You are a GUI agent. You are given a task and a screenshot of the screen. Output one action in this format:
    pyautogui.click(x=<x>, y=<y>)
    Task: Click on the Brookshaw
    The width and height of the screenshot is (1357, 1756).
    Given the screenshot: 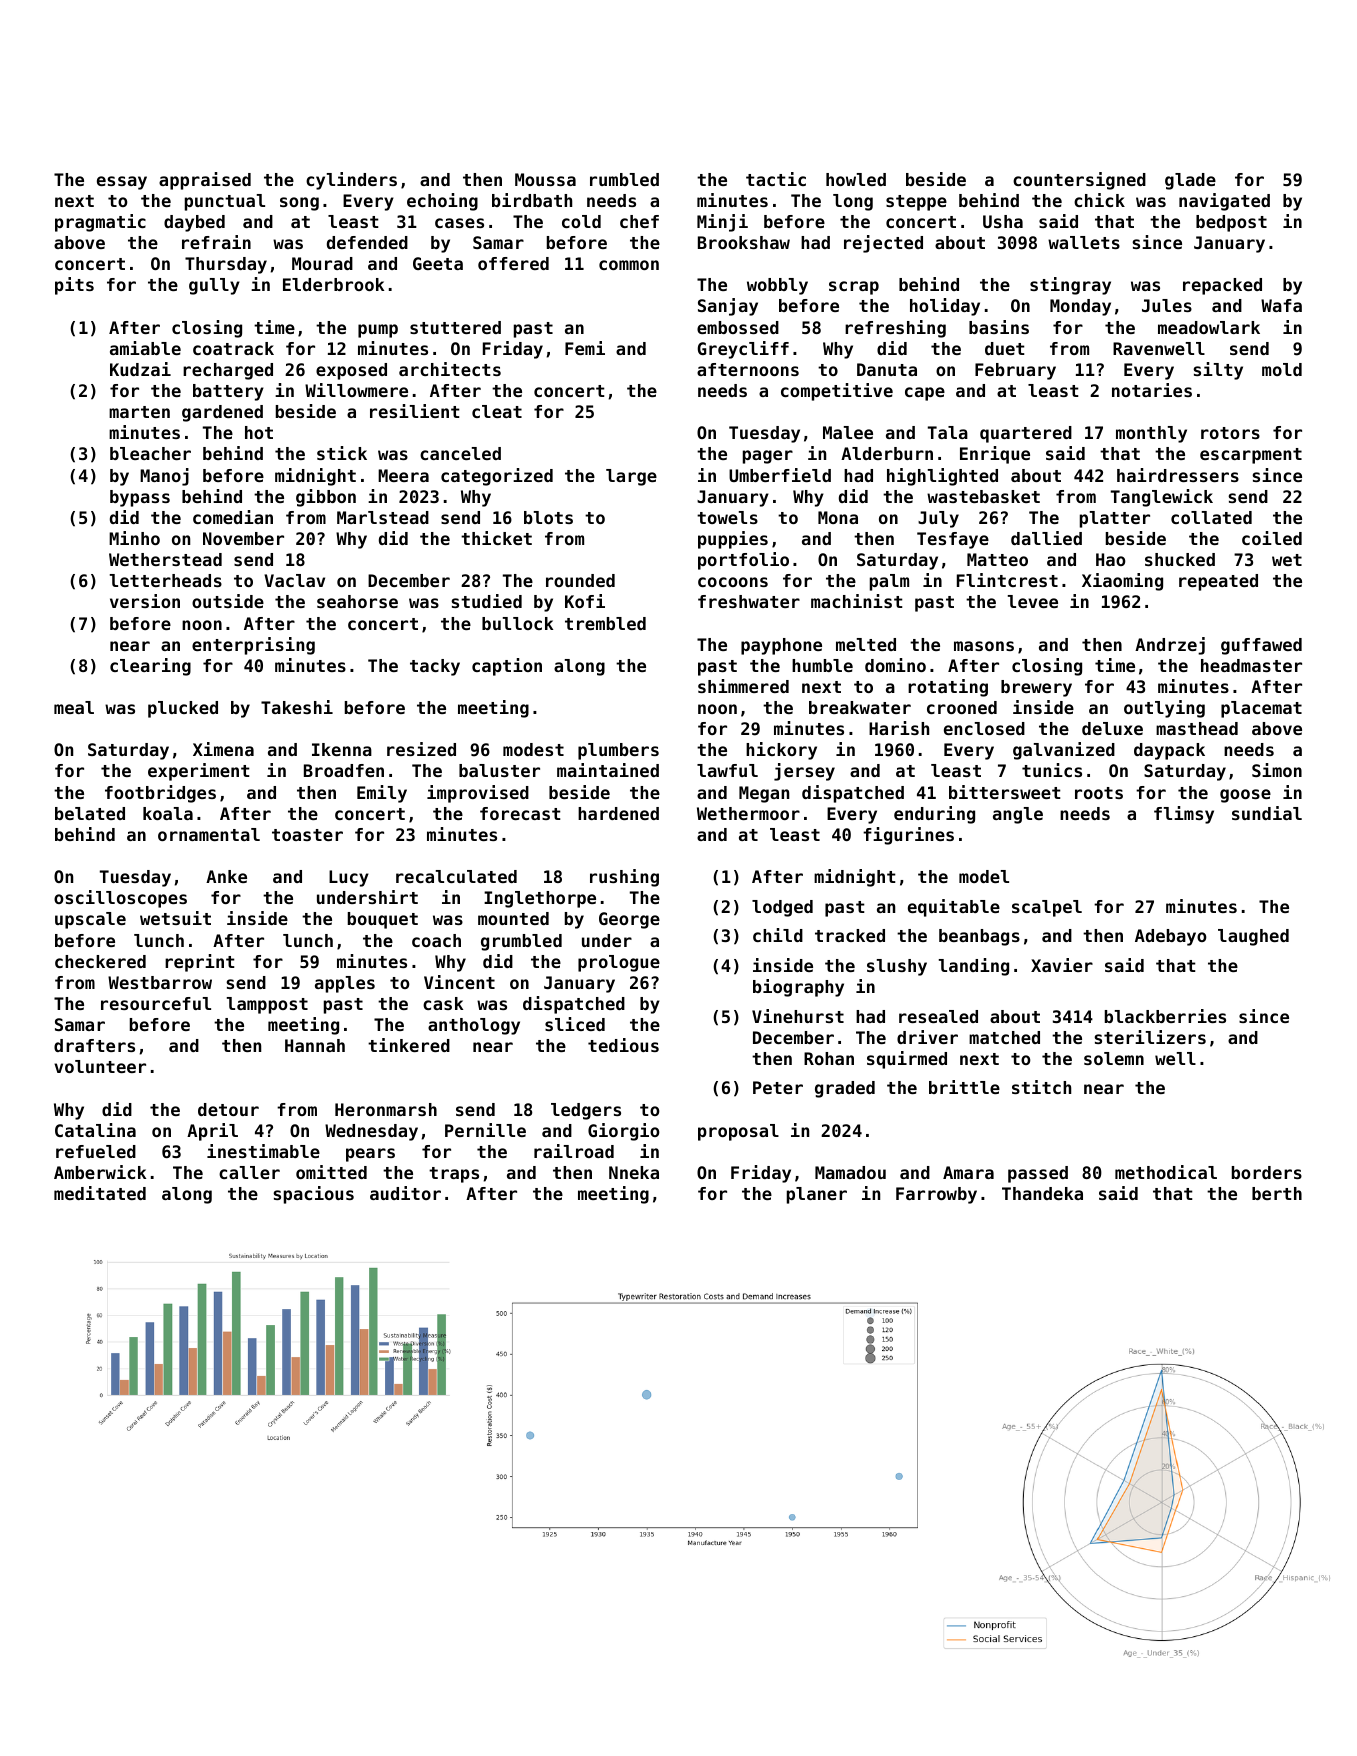 What is the action you would take?
    pyautogui.click(x=744, y=242)
